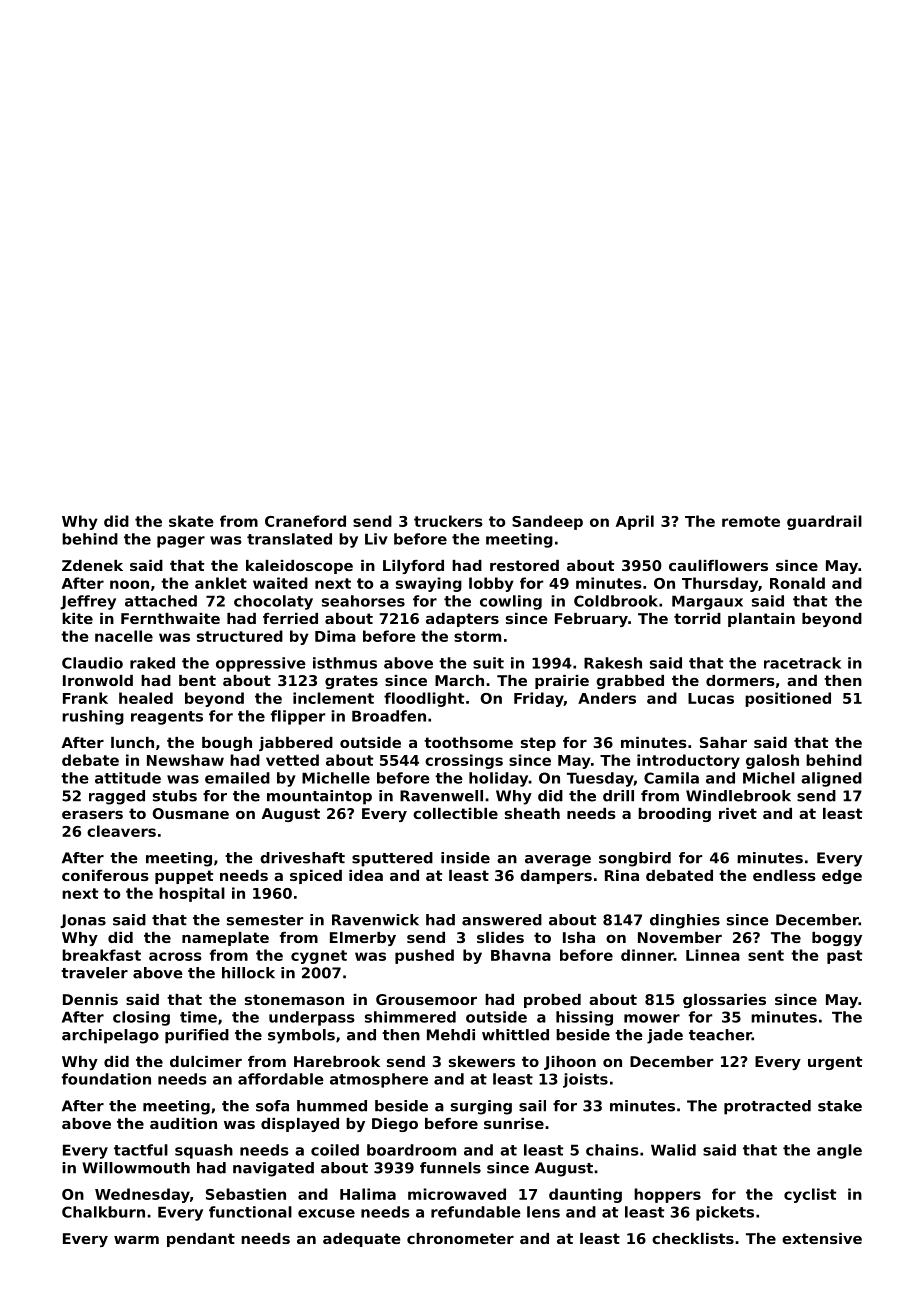 The image size is (924, 1308). I want to click on songbird, so click(635, 859).
